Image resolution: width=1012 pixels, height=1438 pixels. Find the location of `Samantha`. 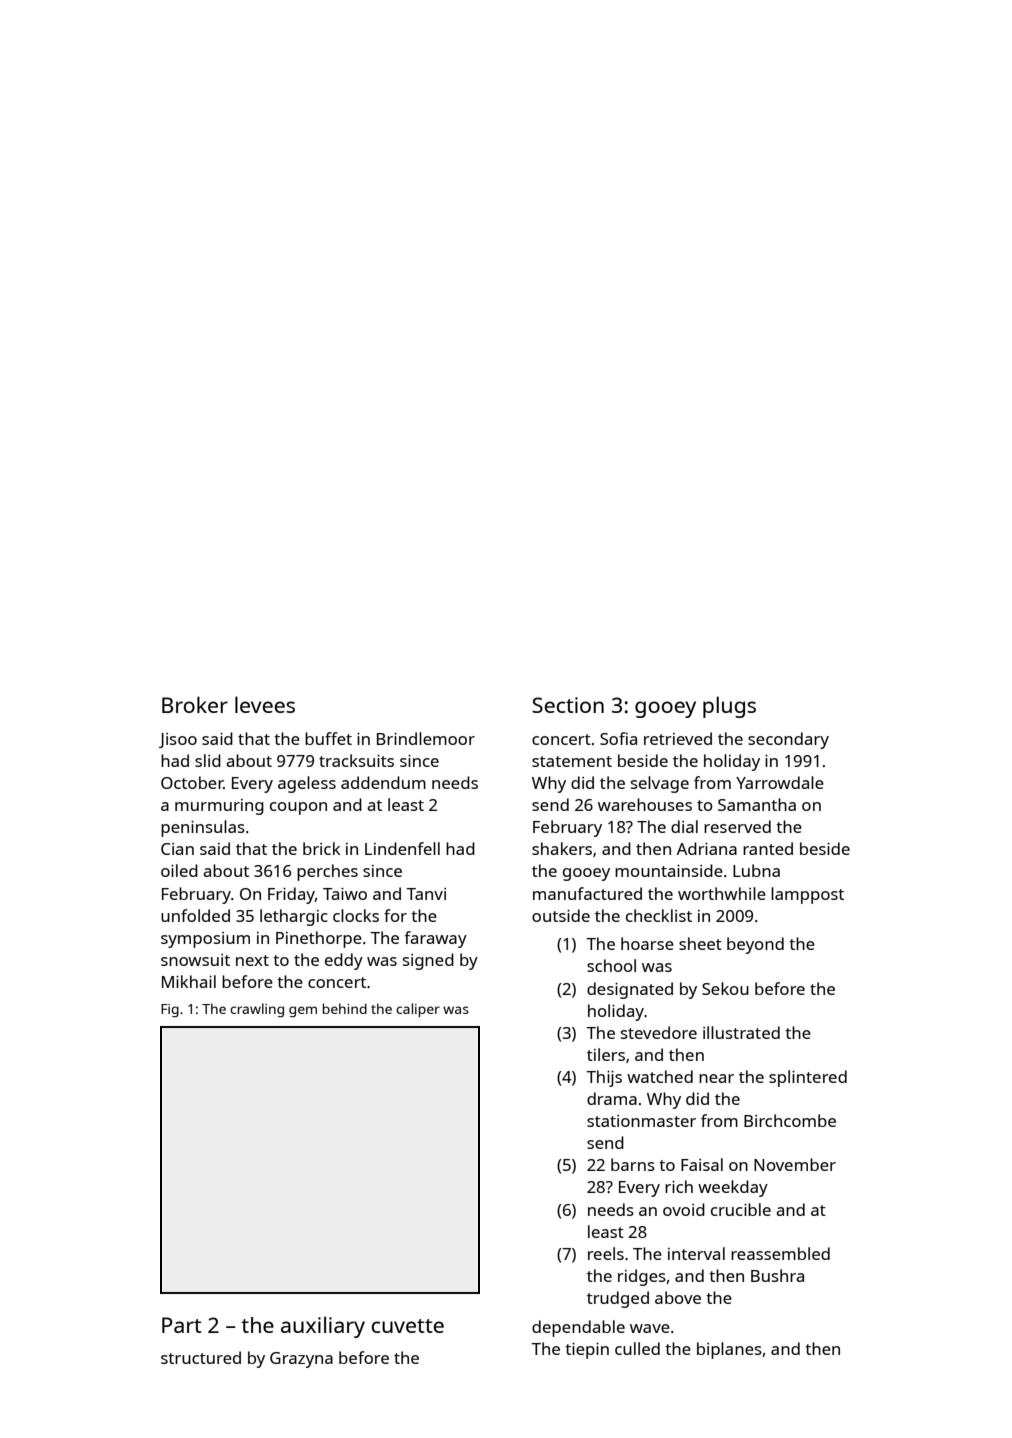

Samantha is located at coordinates (757, 804).
